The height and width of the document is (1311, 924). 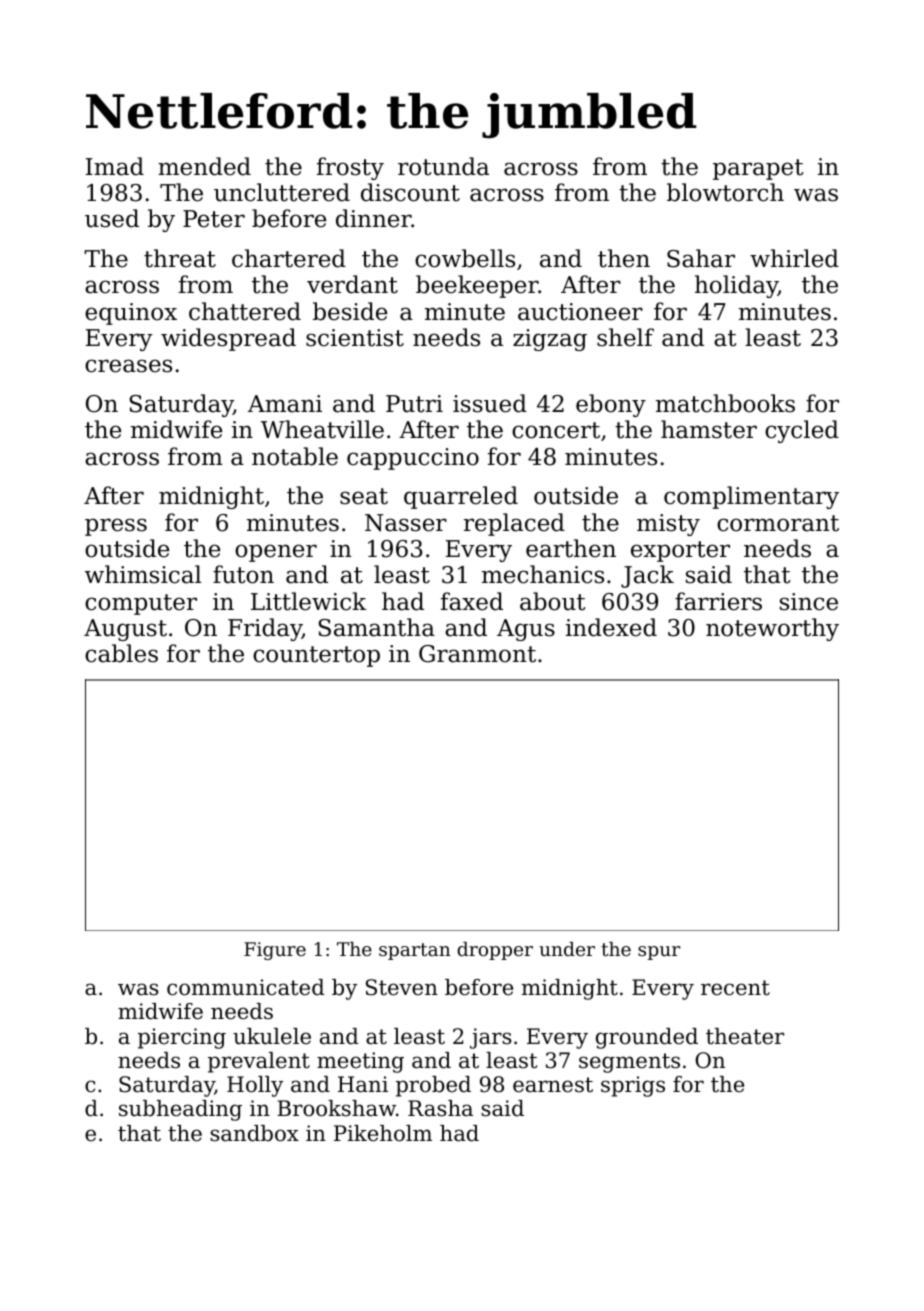 What do you see at coordinates (725, 192) in the document?
I see `blowtorch` at bounding box center [725, 192].
